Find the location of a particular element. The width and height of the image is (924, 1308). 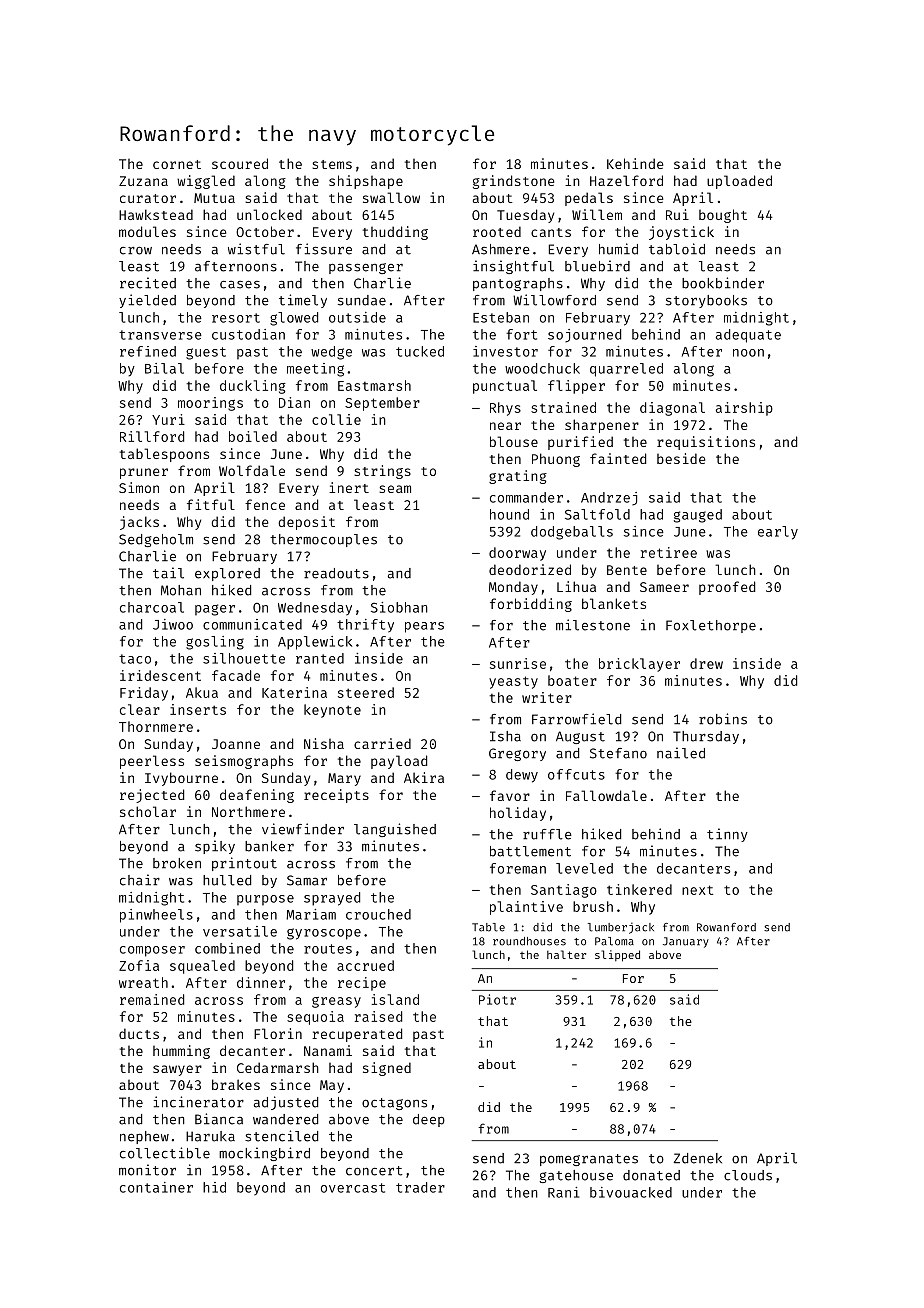

monitor is located at coordinates (147, 1170).
